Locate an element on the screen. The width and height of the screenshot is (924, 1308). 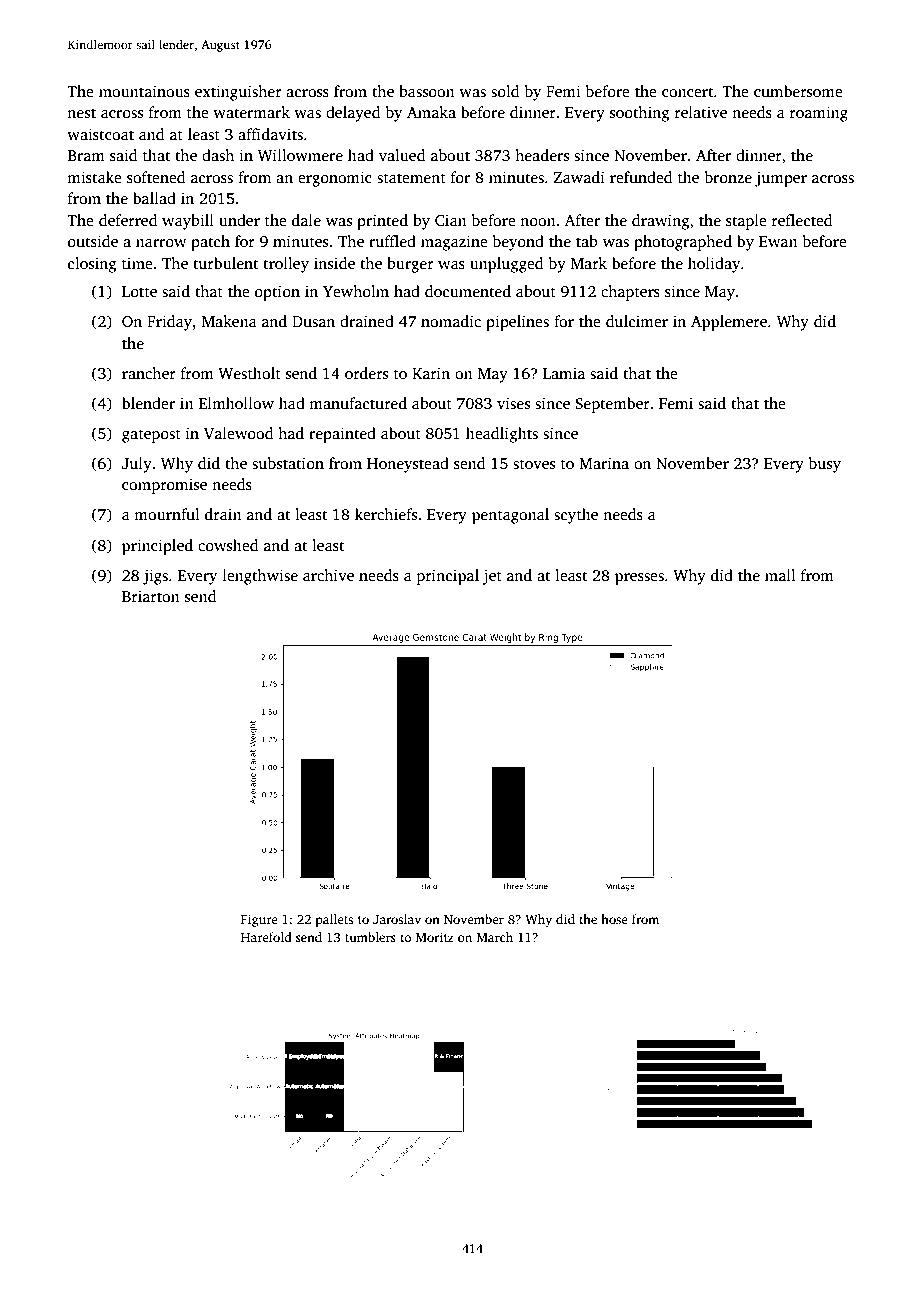
ergonomic is located at coordinates (335, 179).
